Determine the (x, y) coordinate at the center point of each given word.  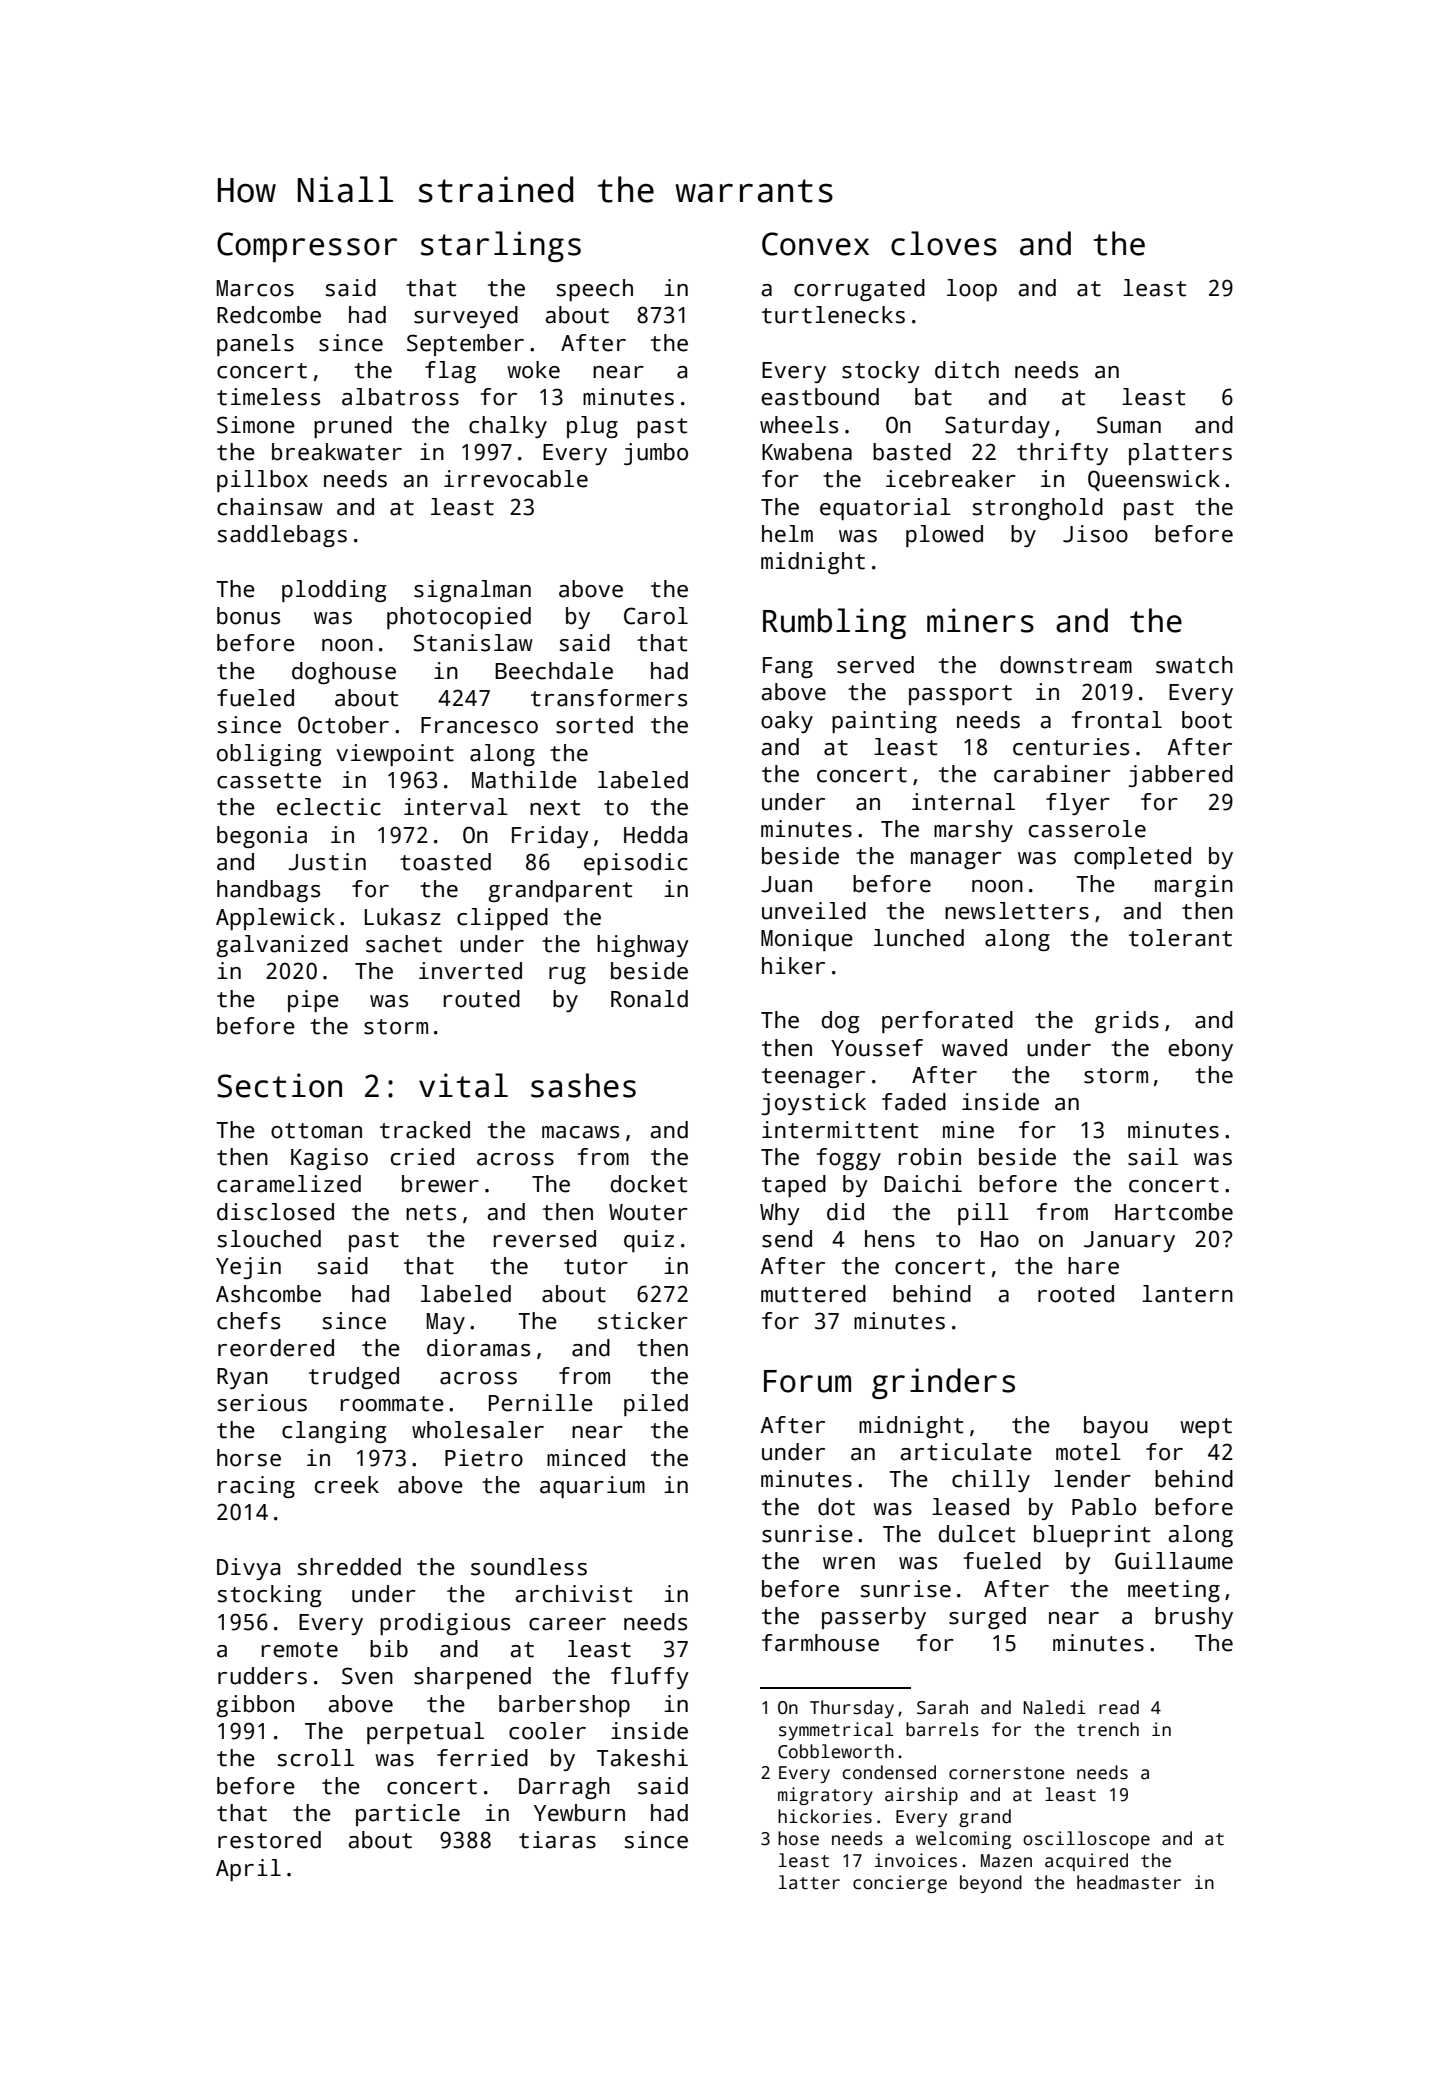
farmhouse (820, 1643)
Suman (1129, 425)
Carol (656, 616)
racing (256, 1487)
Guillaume (1174, 1561)
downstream (1066, 665)
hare (1093, 1266)
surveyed (466, 317)
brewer (440, 1184)
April (248, 1870)
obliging (269, 755)
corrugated (859, 290)
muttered (813, 1294)
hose (798, 1838)
